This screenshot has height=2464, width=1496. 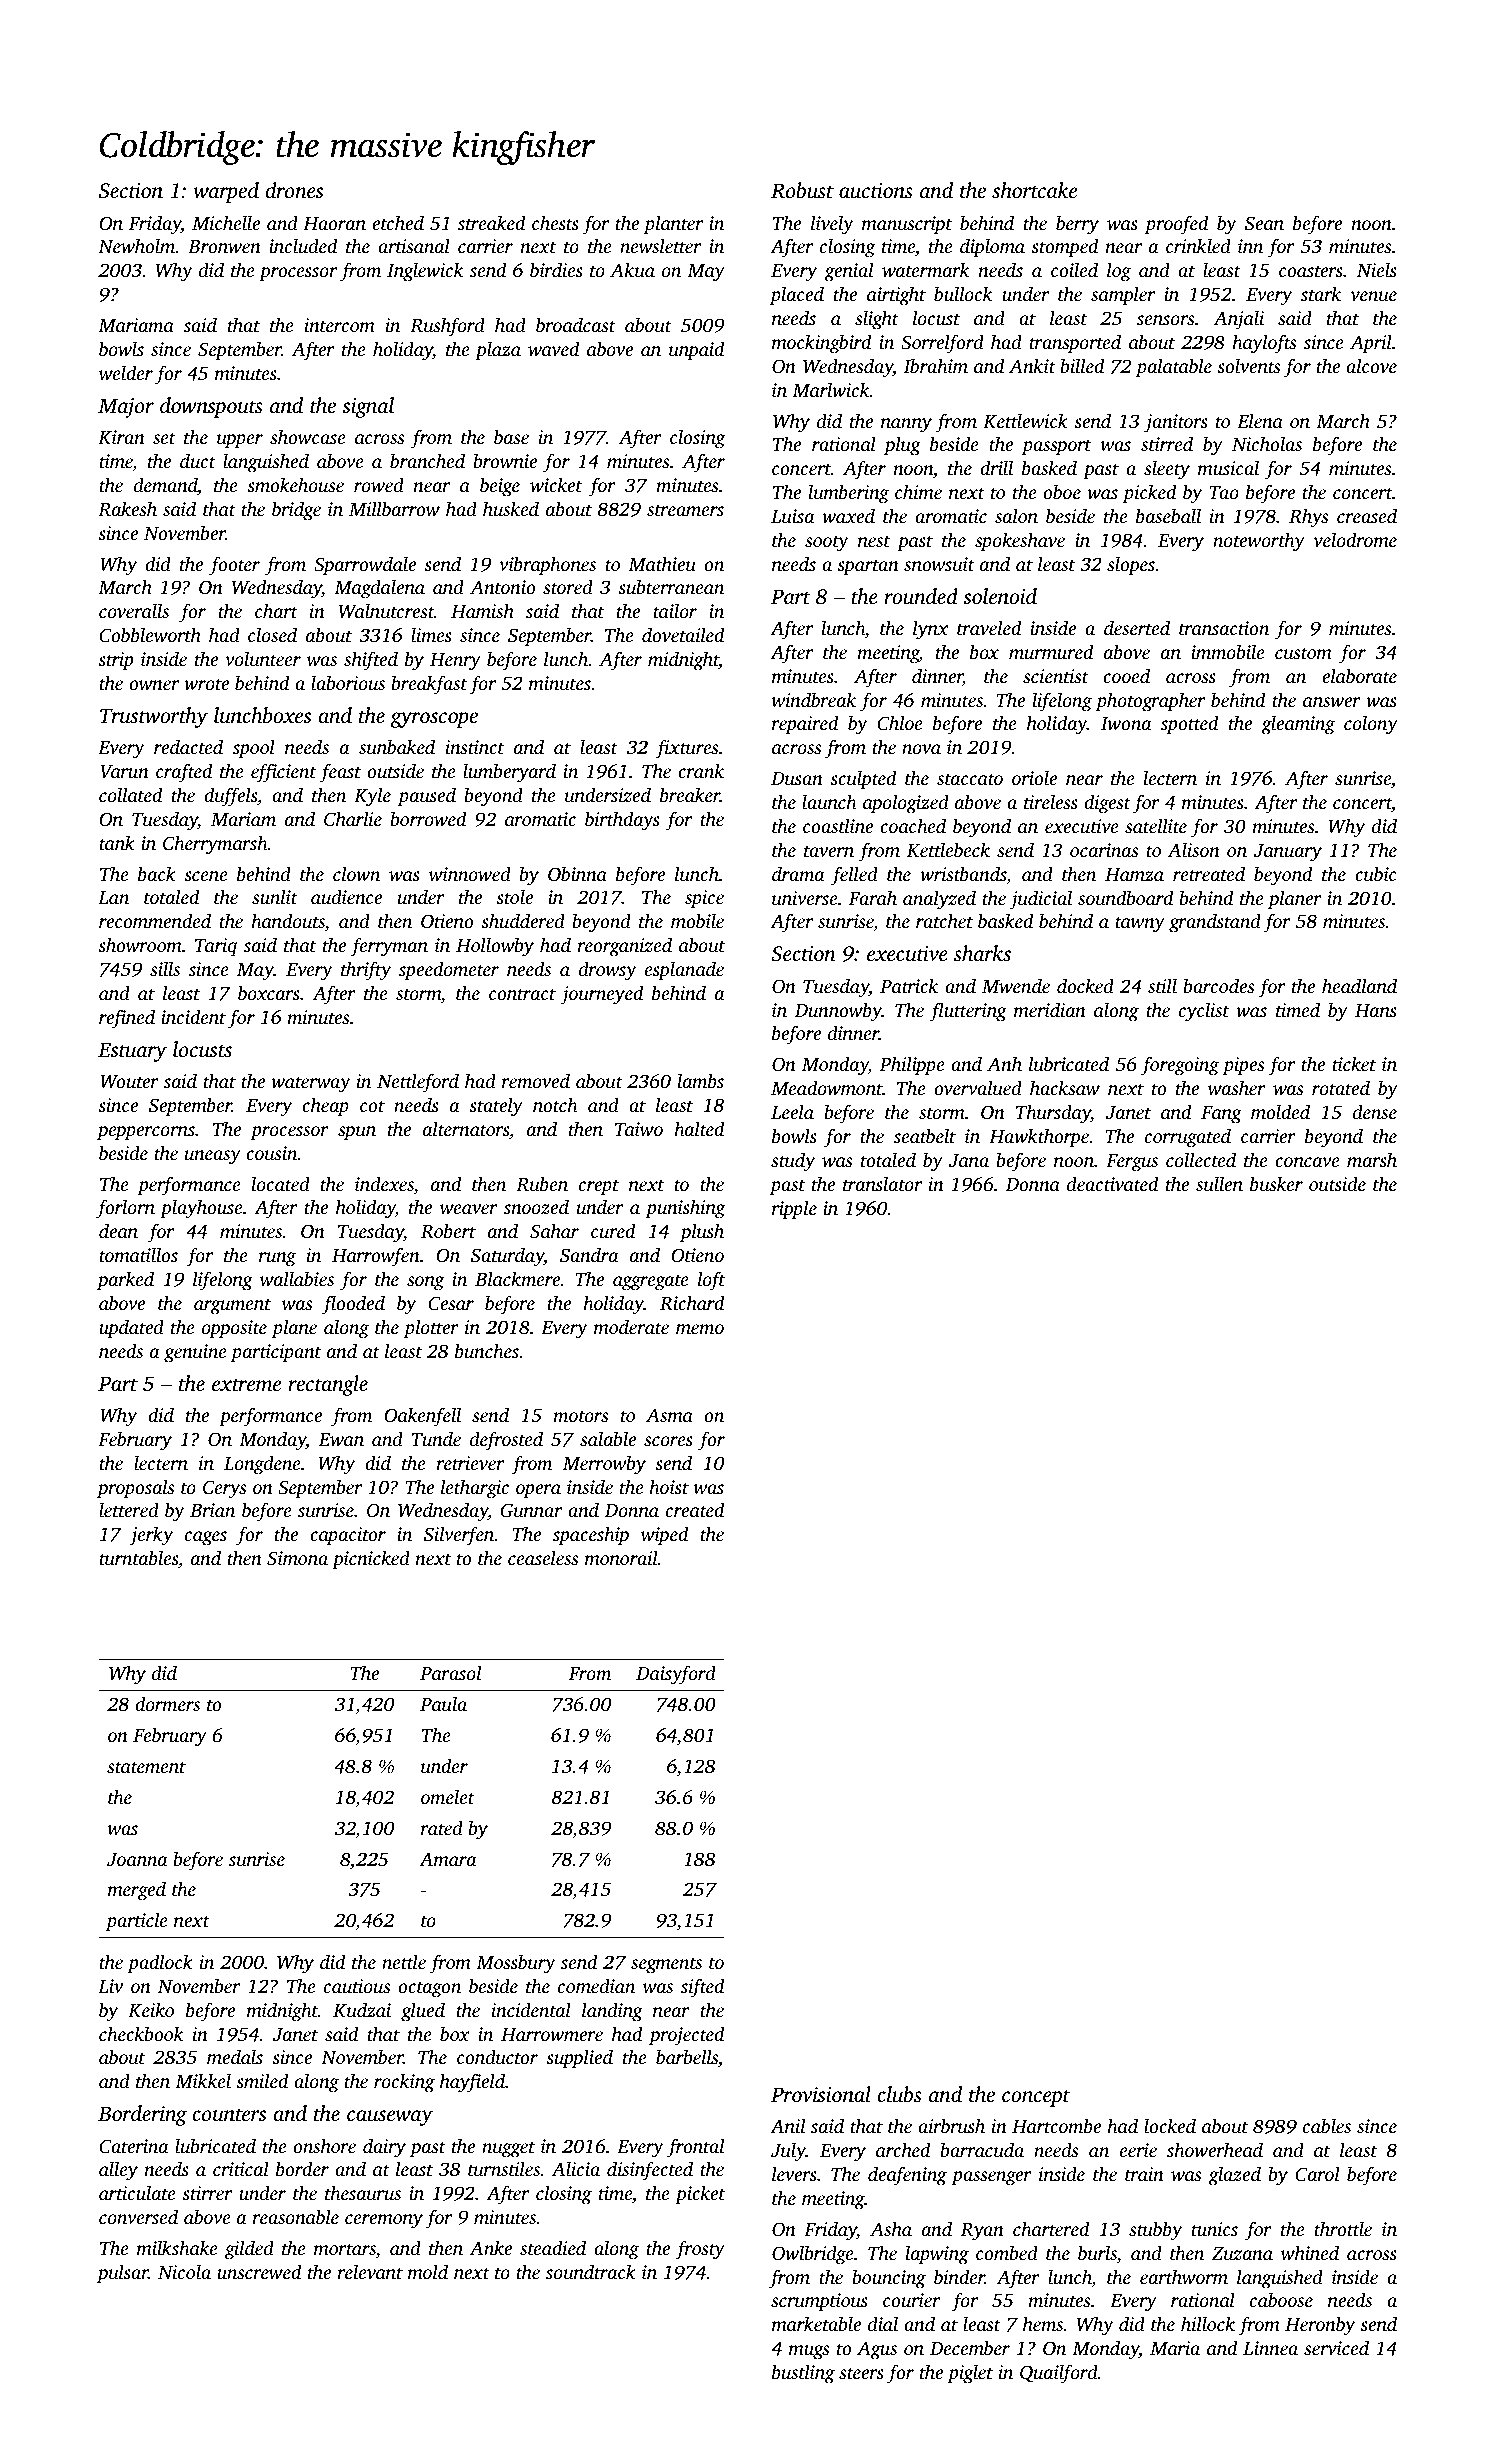 I want to click on placed, so click(x=797, y=296).
